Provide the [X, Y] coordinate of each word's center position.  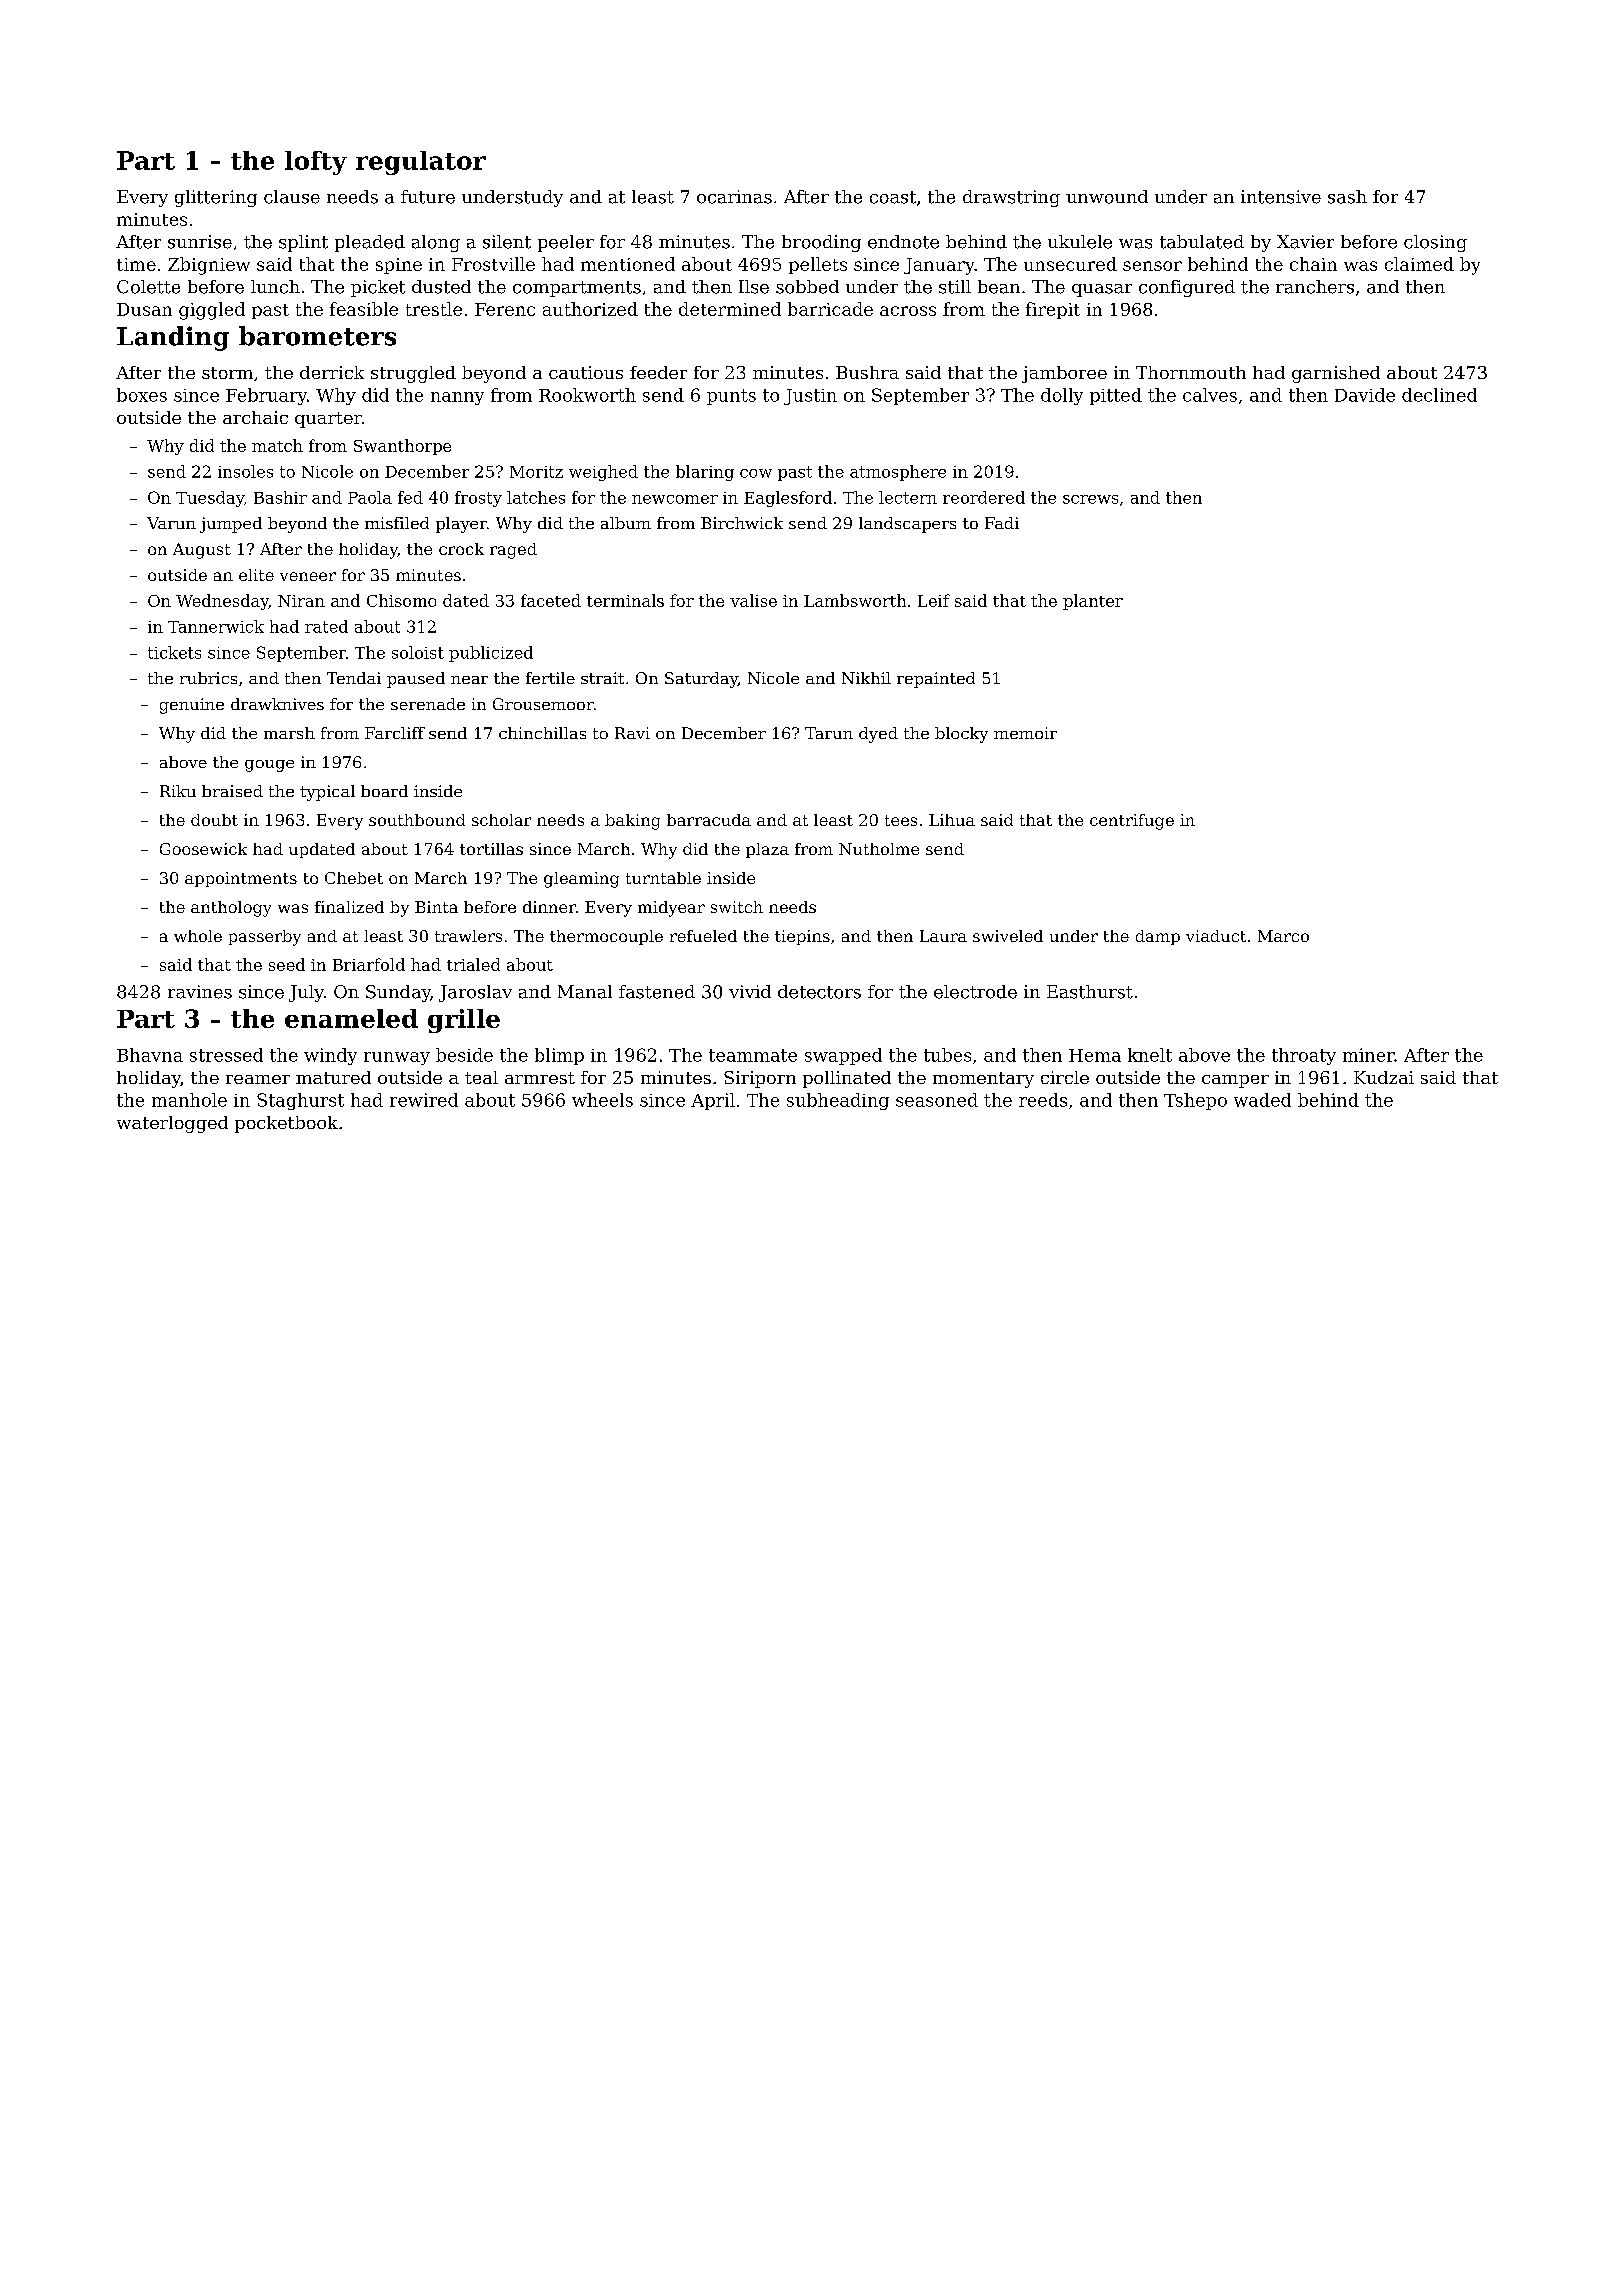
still [955, 287]
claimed [1419, 264]
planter [1093, 602]
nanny [457, 398]
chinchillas [542, 733]
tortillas [491, 849]
